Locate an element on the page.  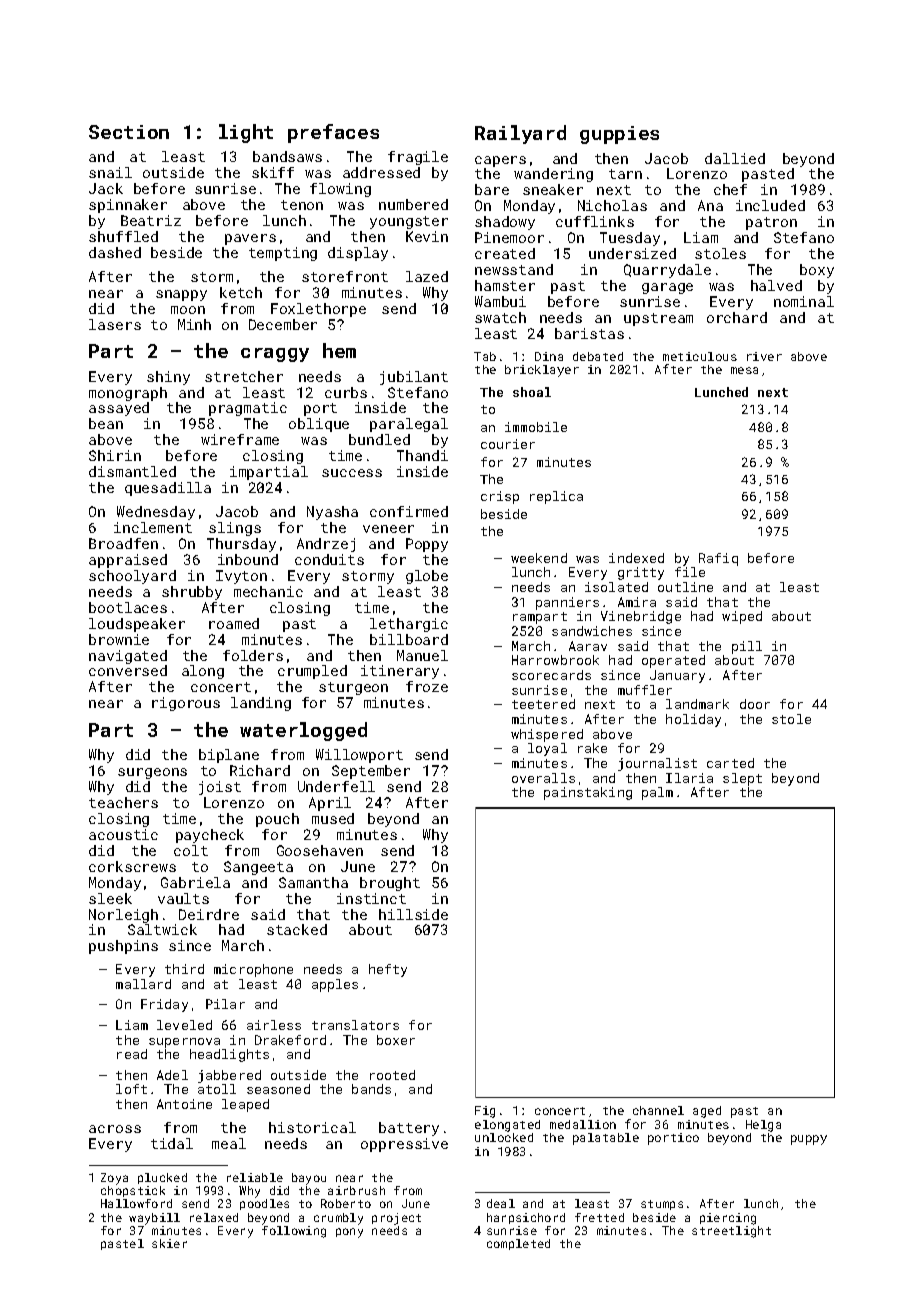
bare is located at coordinates (492, 189).
